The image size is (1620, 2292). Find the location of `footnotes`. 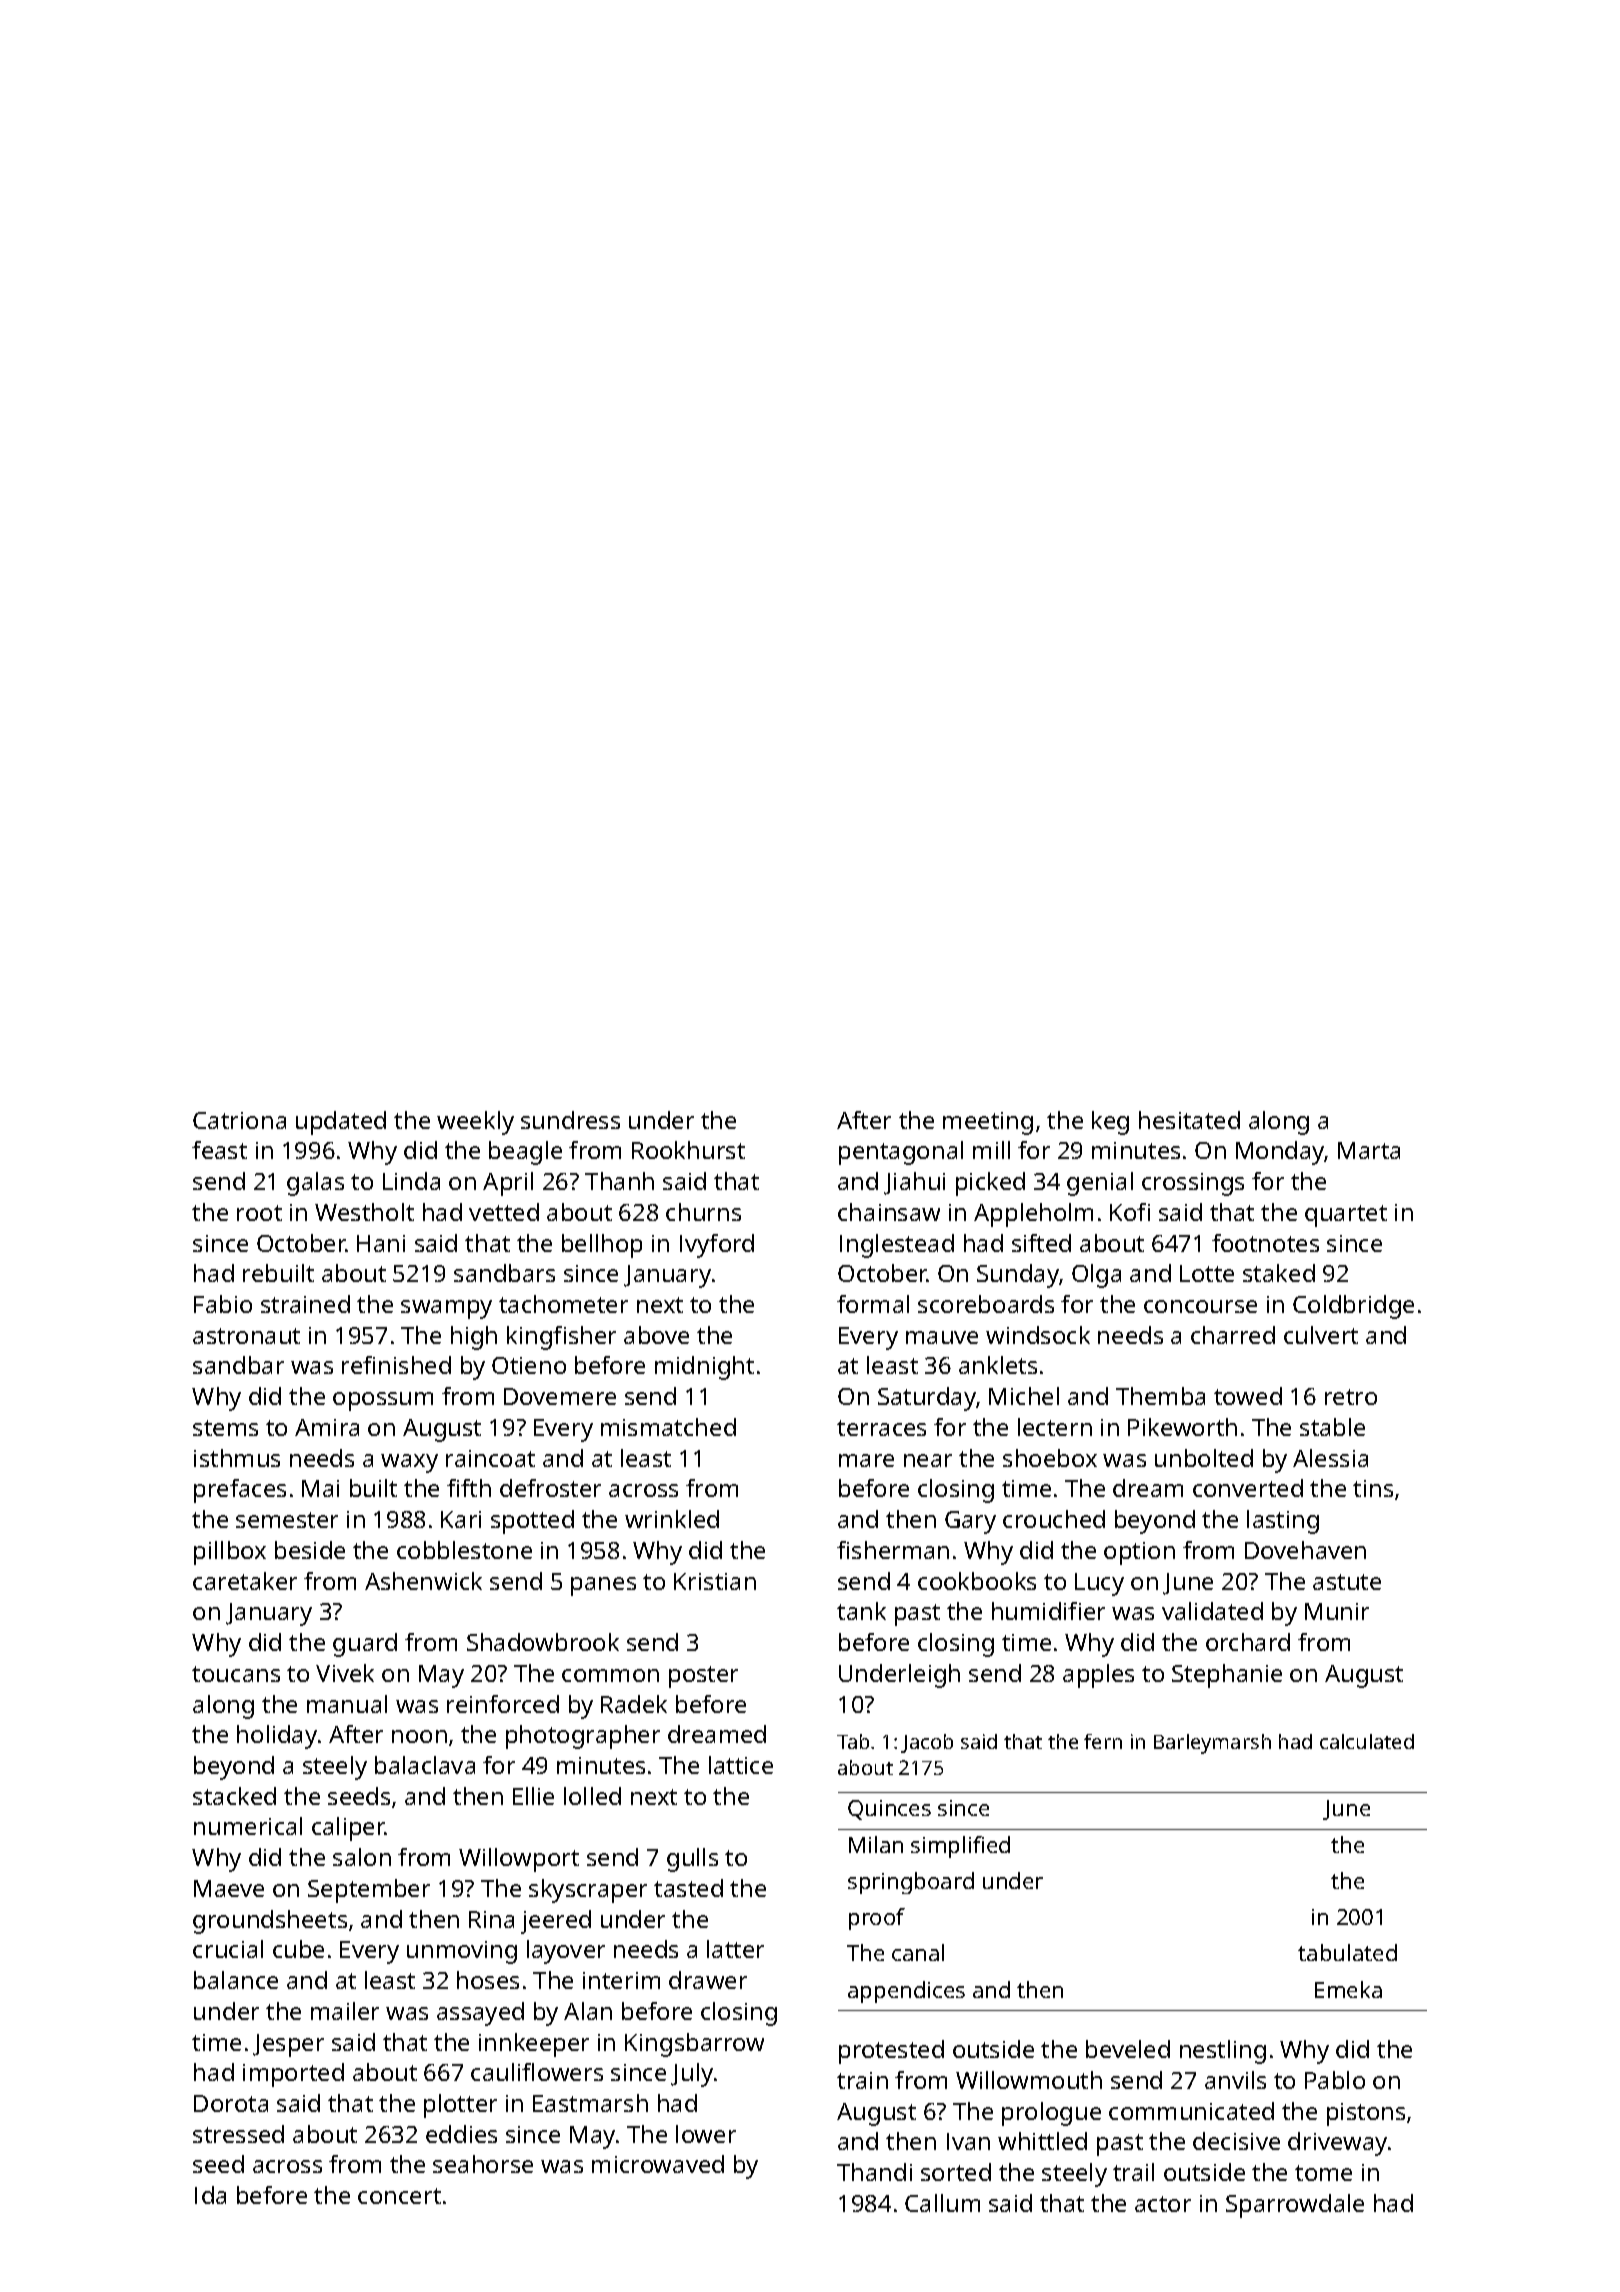

footnotes is located at coordinates (1265, 1243).
